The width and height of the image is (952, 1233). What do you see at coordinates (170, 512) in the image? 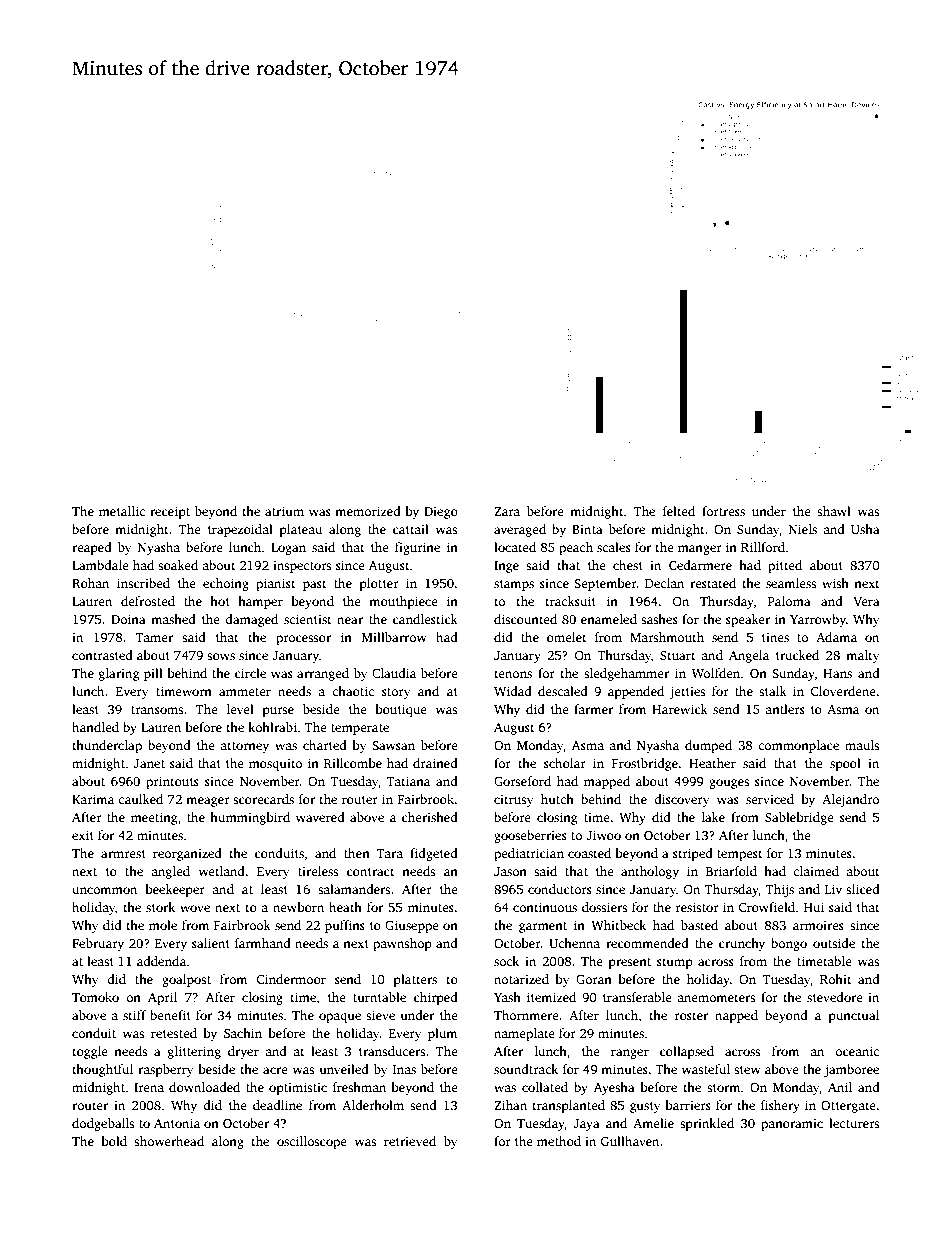
I see `receipt` at bounding box center [170, 512].
